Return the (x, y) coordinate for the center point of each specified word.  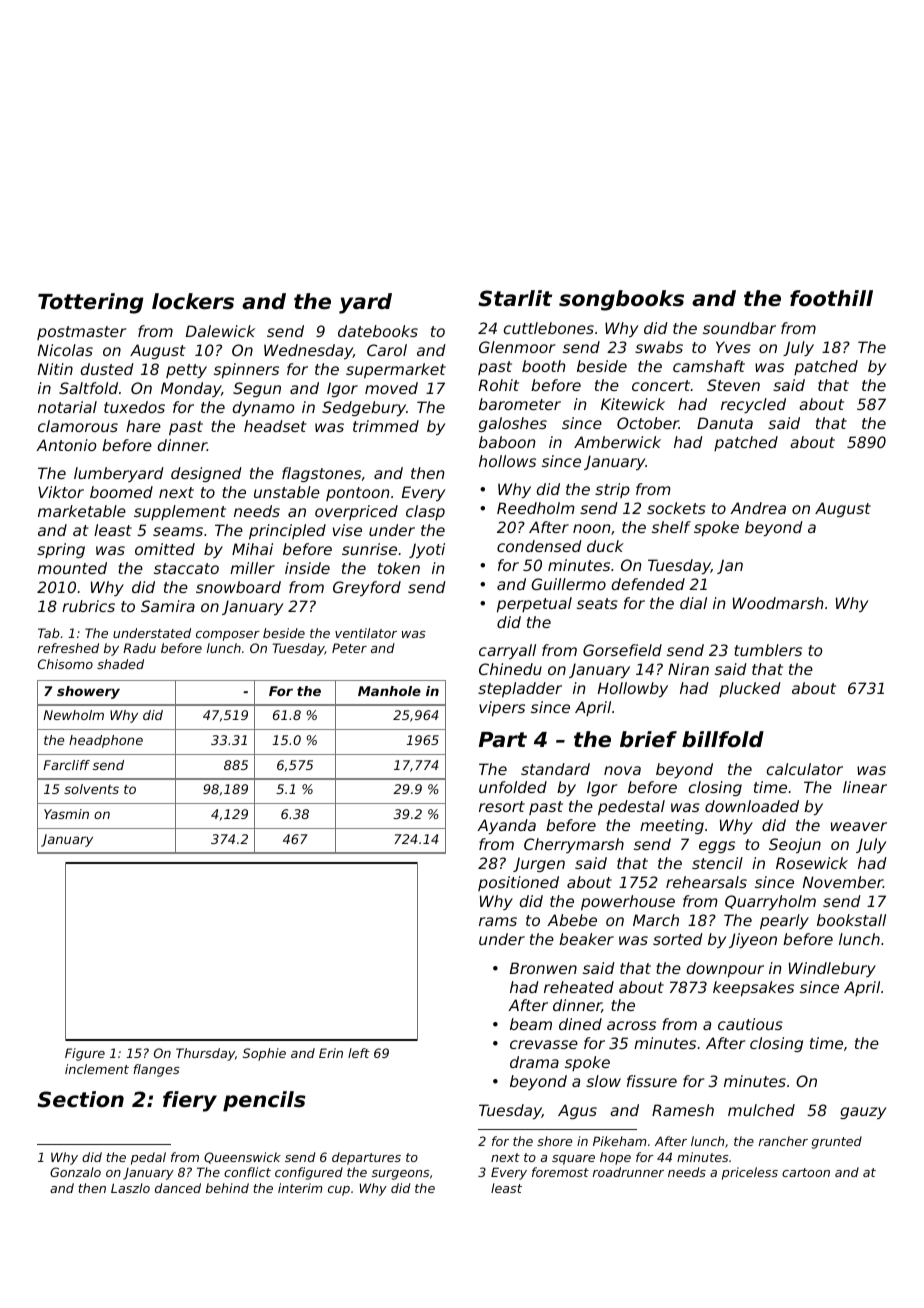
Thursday (205, 1054)
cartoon (806, 1172)
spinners (246, 370)
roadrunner (628, 1172)
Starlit (515, 298)
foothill (831, 298)
